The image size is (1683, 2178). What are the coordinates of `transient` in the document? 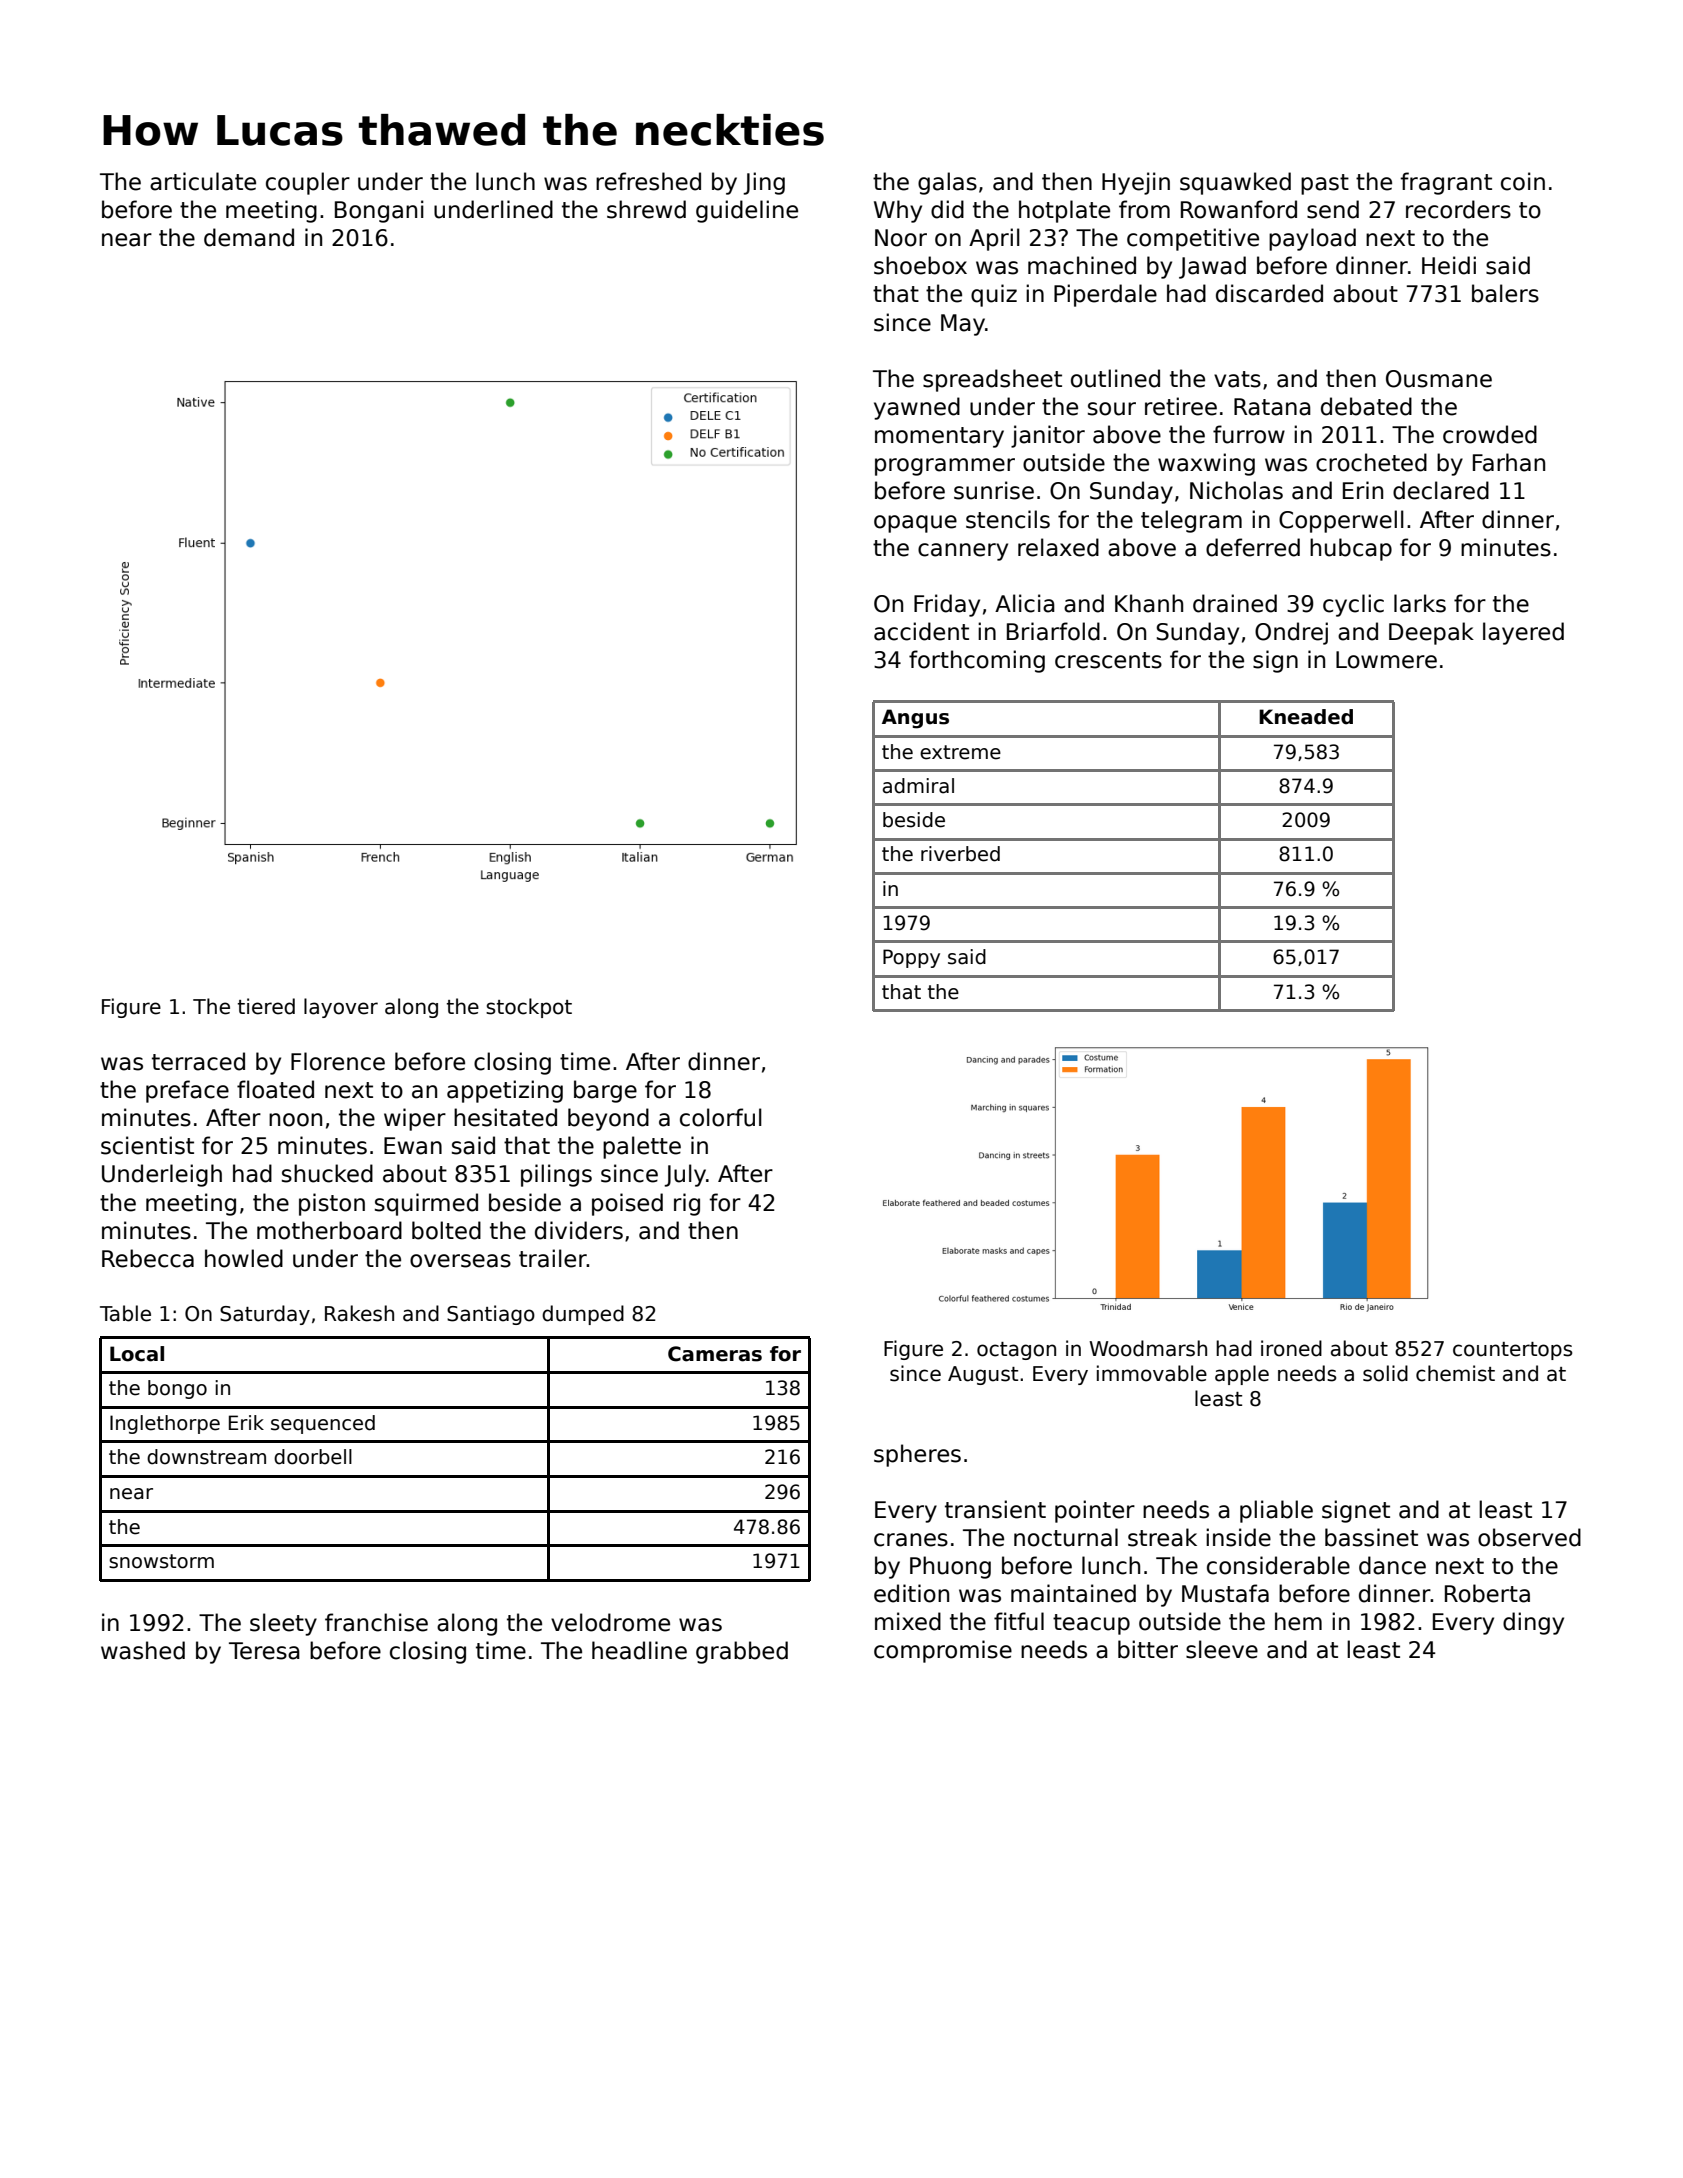 It's located at (995, 1509).
